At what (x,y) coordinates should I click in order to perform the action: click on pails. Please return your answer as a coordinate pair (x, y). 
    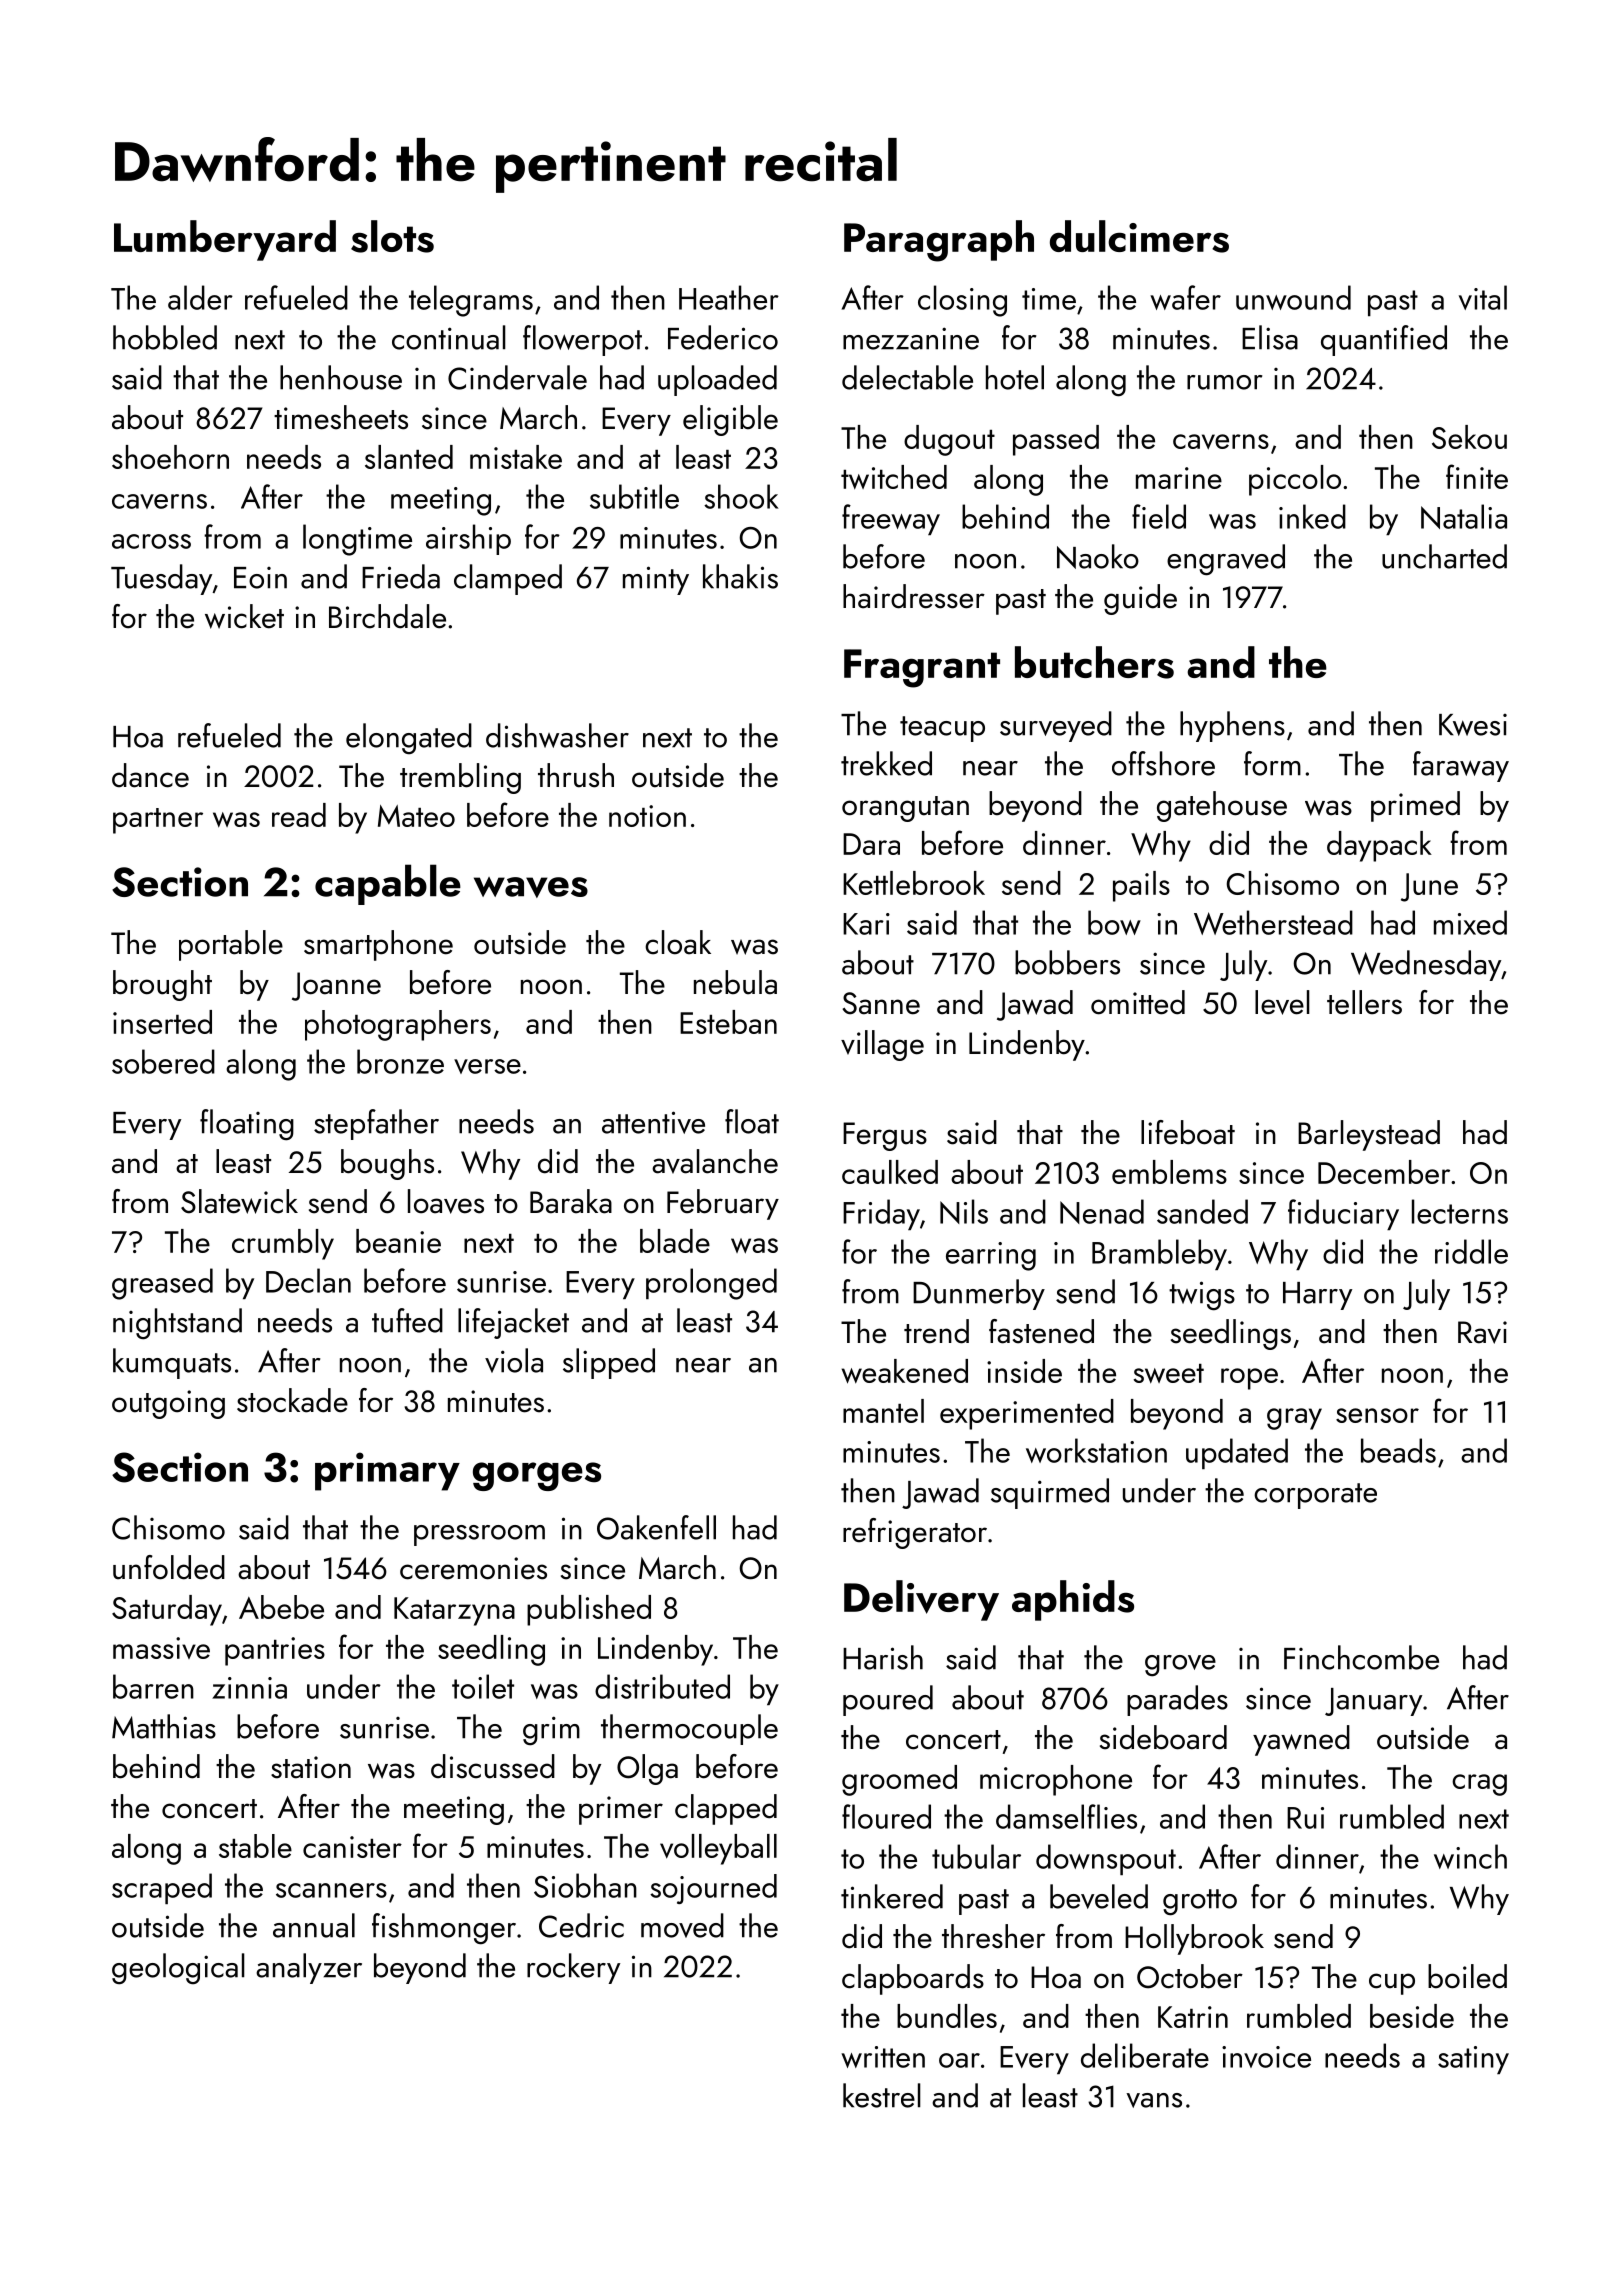
    Looking at the image, I should click on (1141, 886).
